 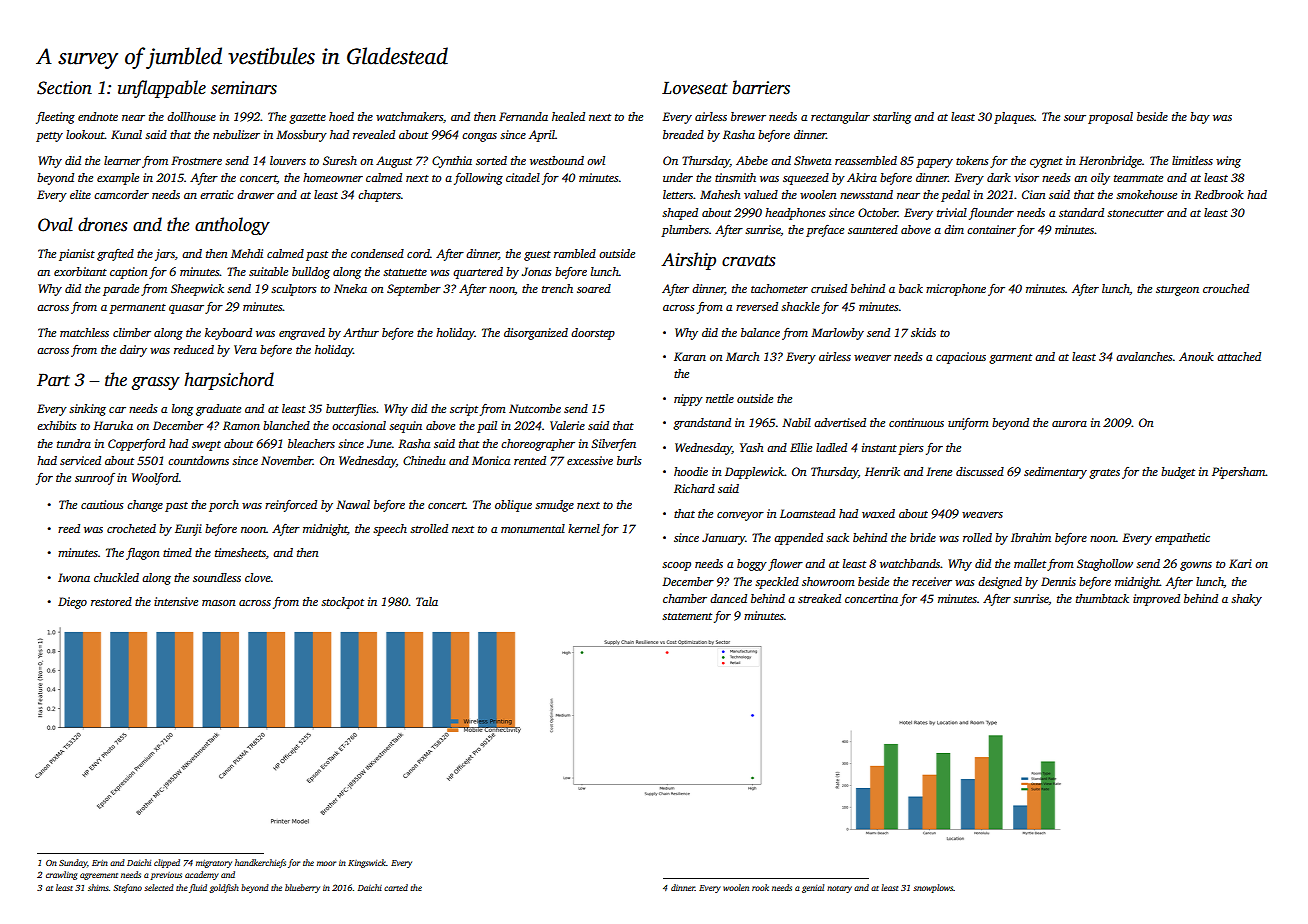 I want to click on harpsichord, so click(x=229, y=381).
